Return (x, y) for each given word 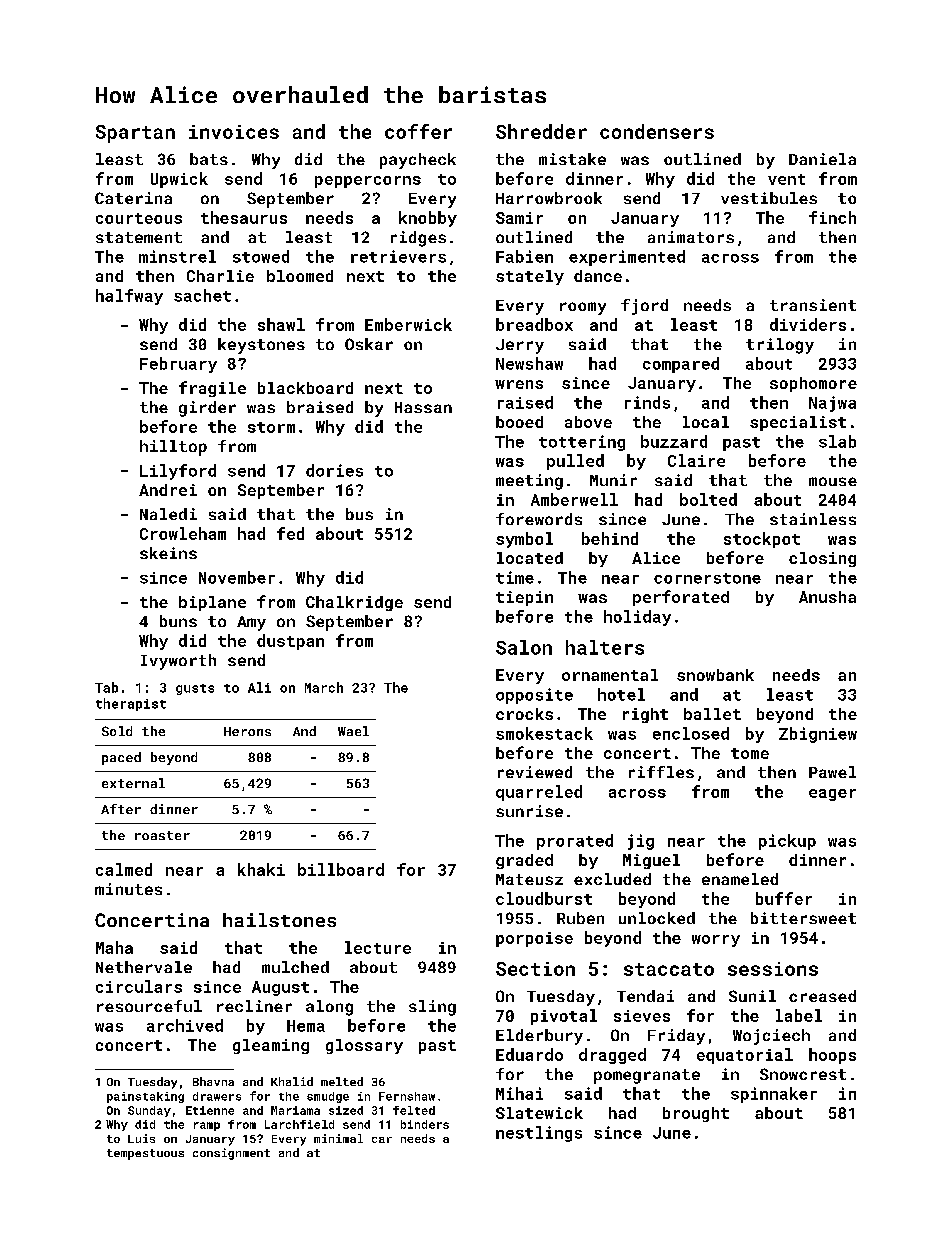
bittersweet (803, 918)
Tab (106, 687)
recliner (254, 1006)
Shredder (541, 131)
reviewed (535, 772)
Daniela (822, 159)
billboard (341, 869)
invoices (234, 132)
